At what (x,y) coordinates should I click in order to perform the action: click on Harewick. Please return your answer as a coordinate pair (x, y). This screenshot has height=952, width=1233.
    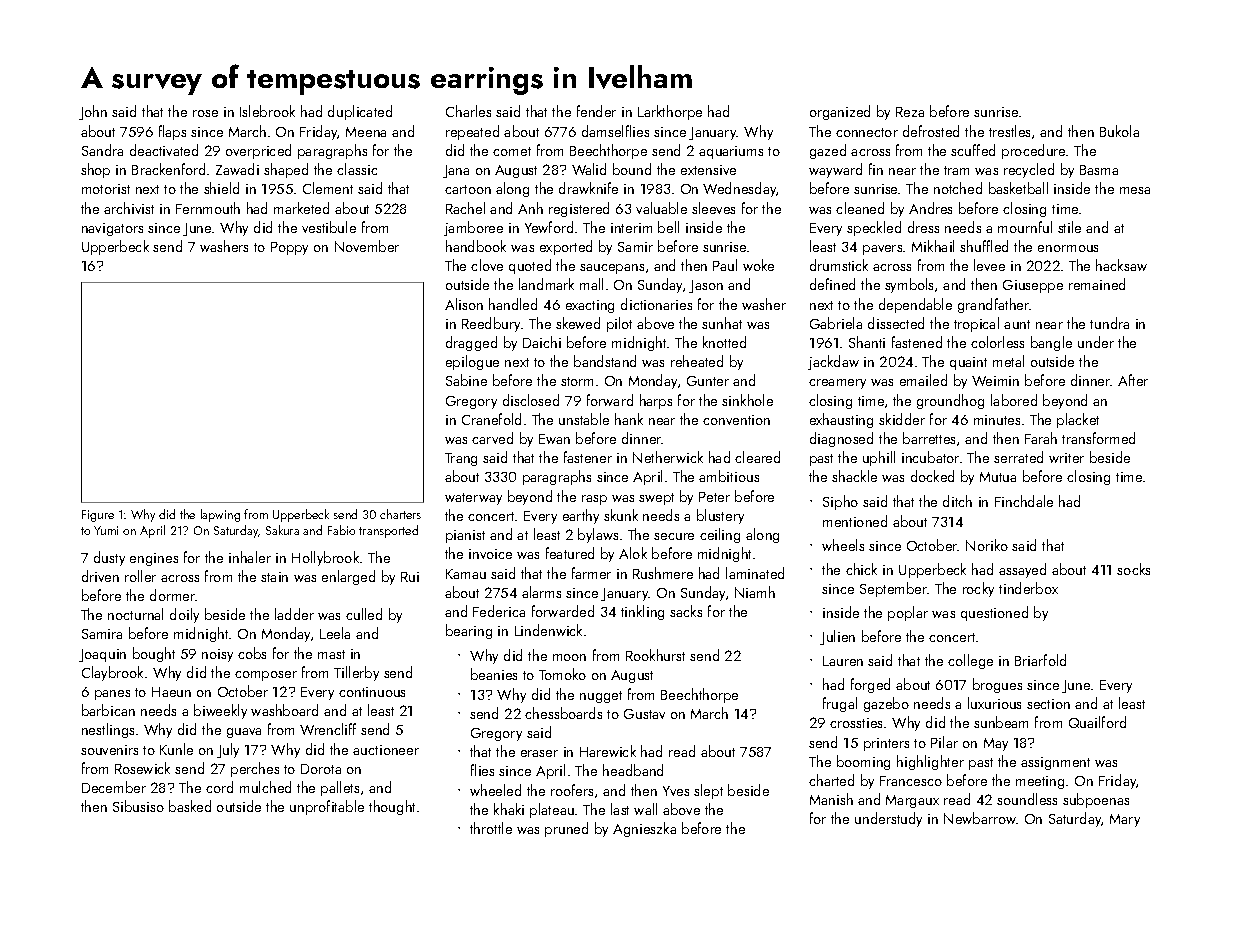
    Looking at the image, I should click on (608, 751).
